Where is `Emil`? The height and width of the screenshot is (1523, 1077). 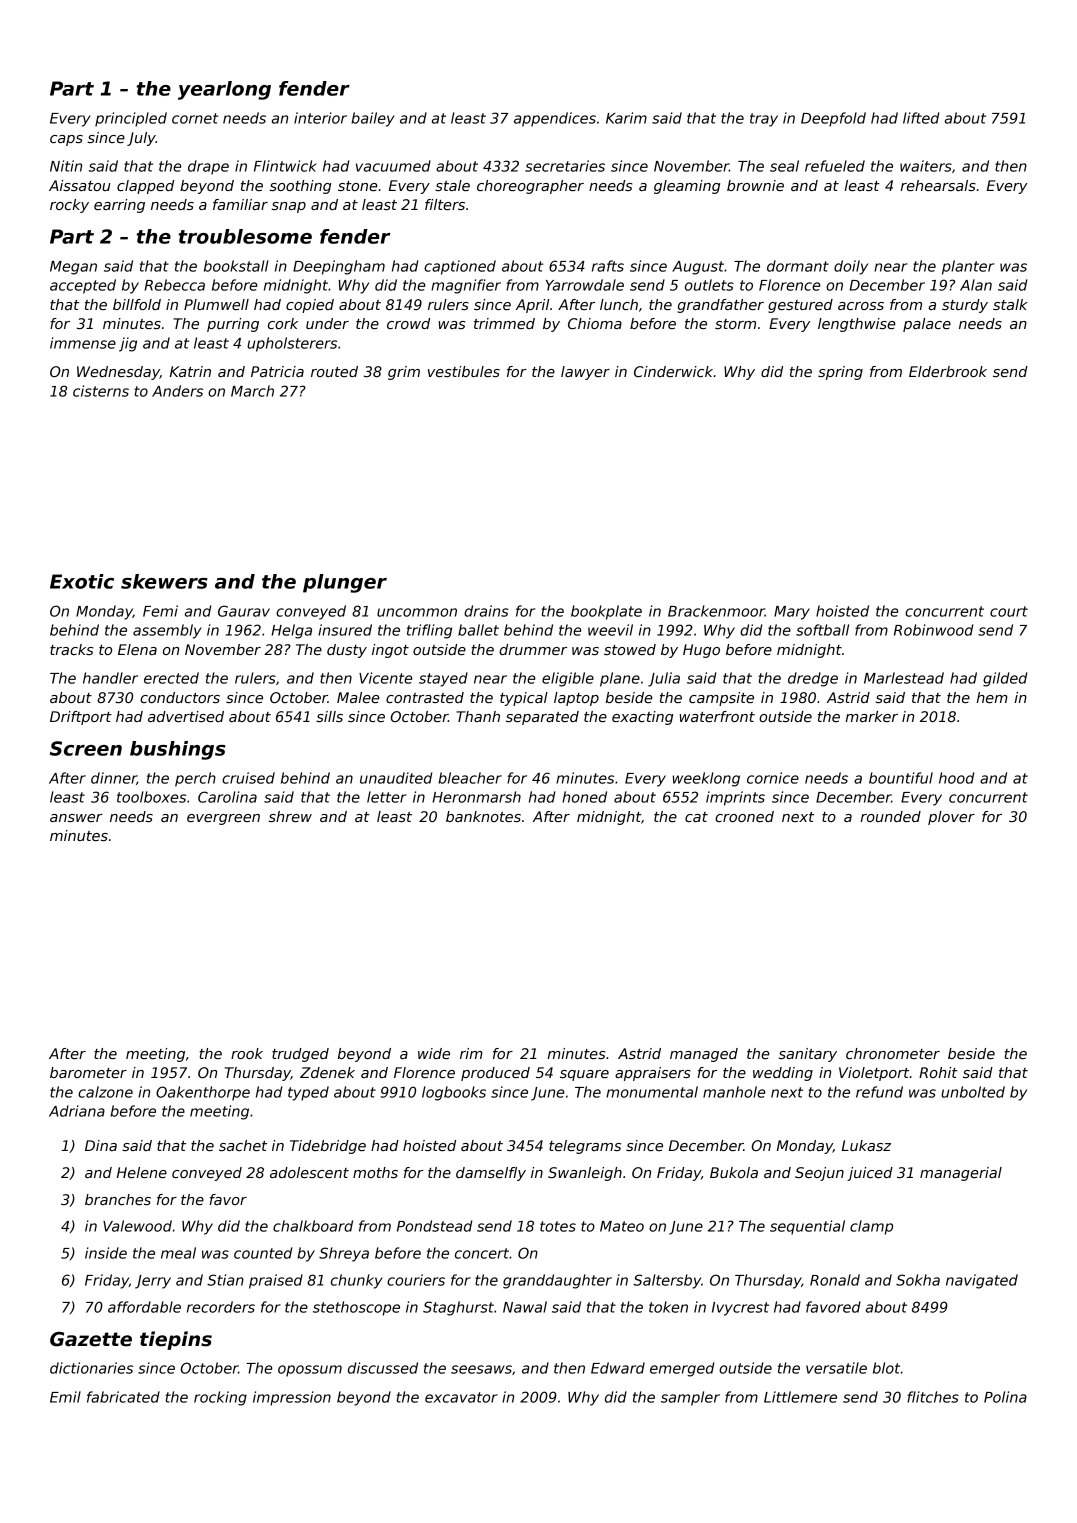
Emil is located at coordinates (65, 1397).
